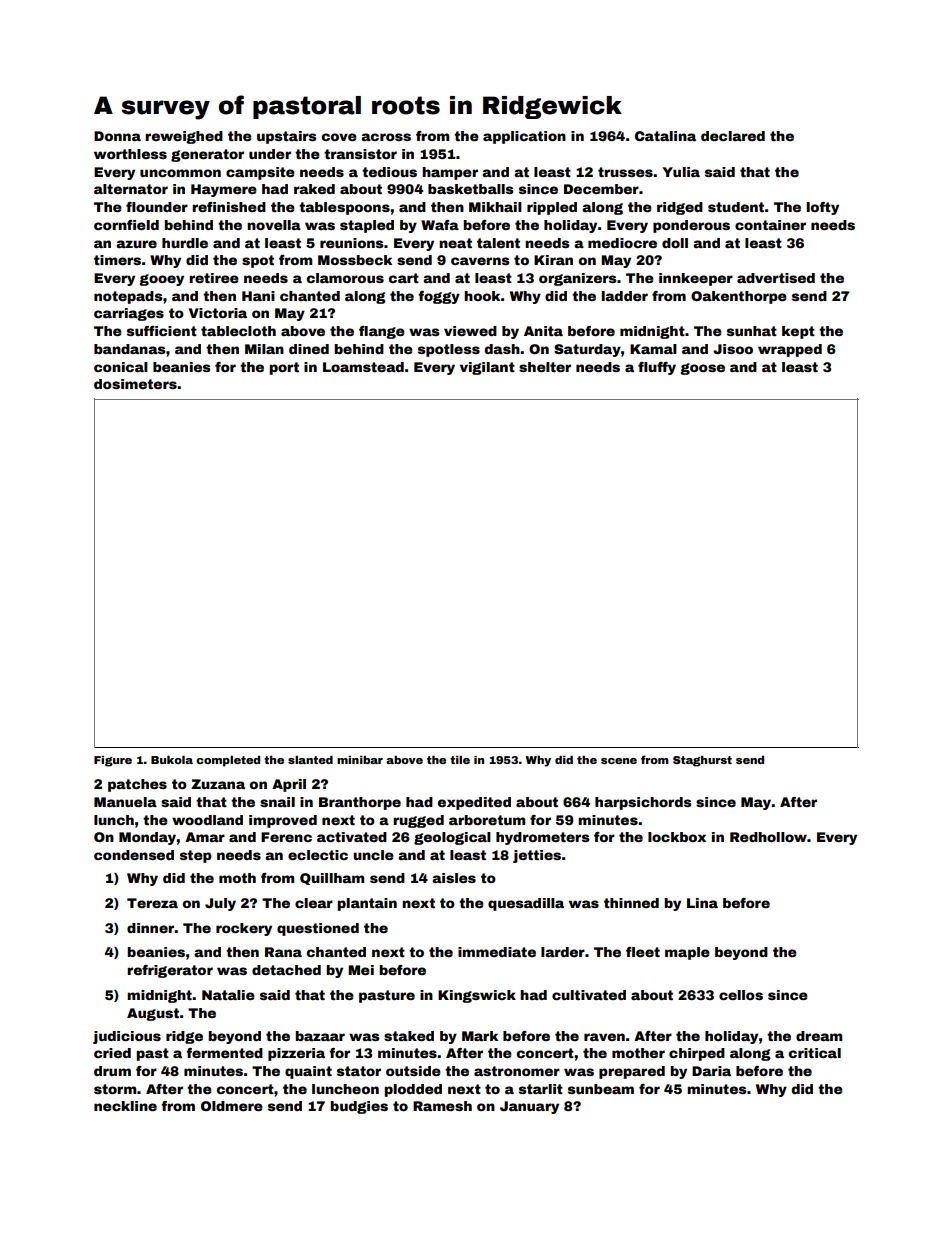 The image size is (952, 1233). What do you see at coordinates (184, 137) in the page?
I see `reweighed` at bounding box center [184, 137].
